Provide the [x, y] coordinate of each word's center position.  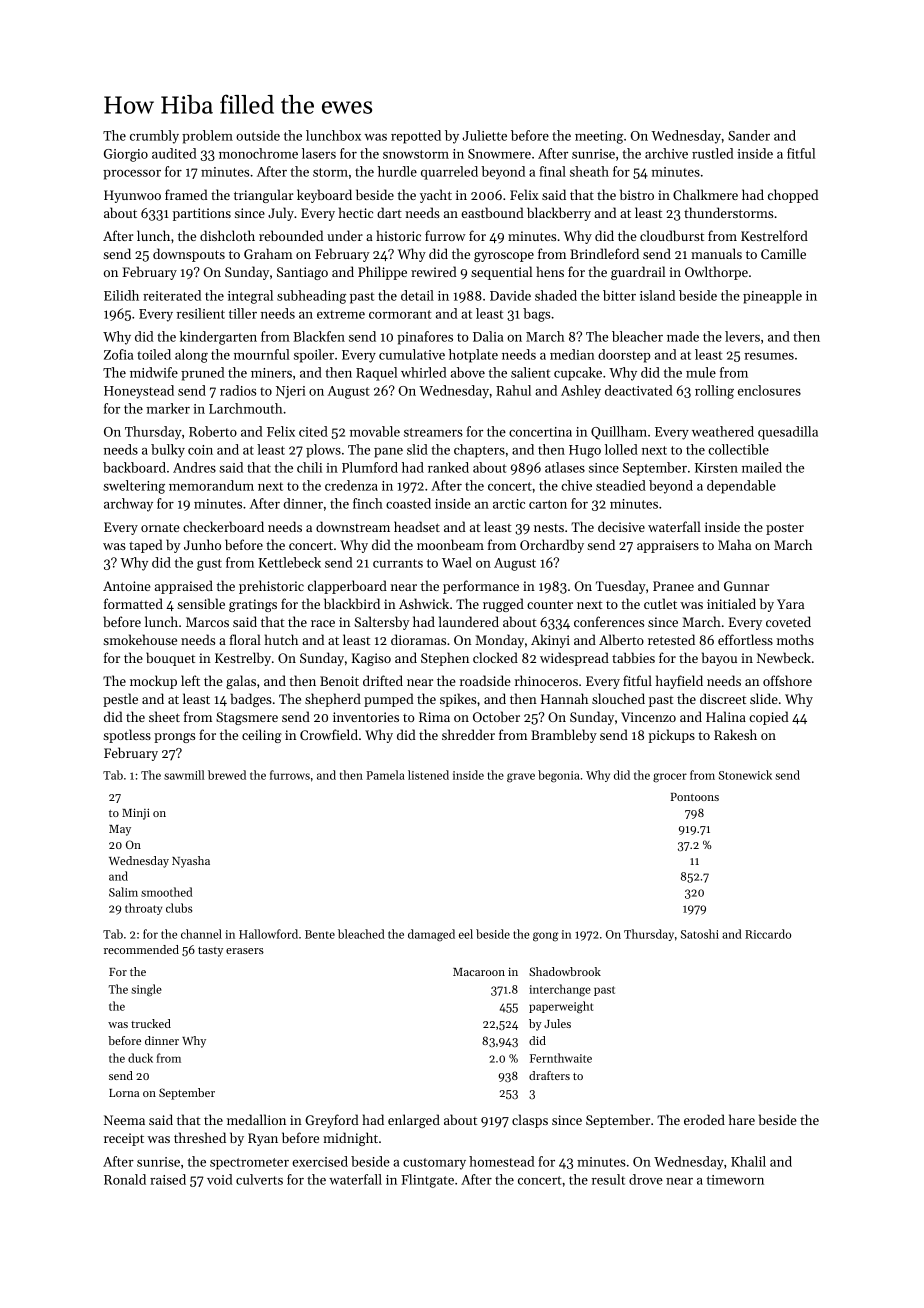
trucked [151, 1023]
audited [174, 153]
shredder [468, 734]
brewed [227, 775]
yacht [436, 196]
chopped [793, 196]
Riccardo [768, 934]
